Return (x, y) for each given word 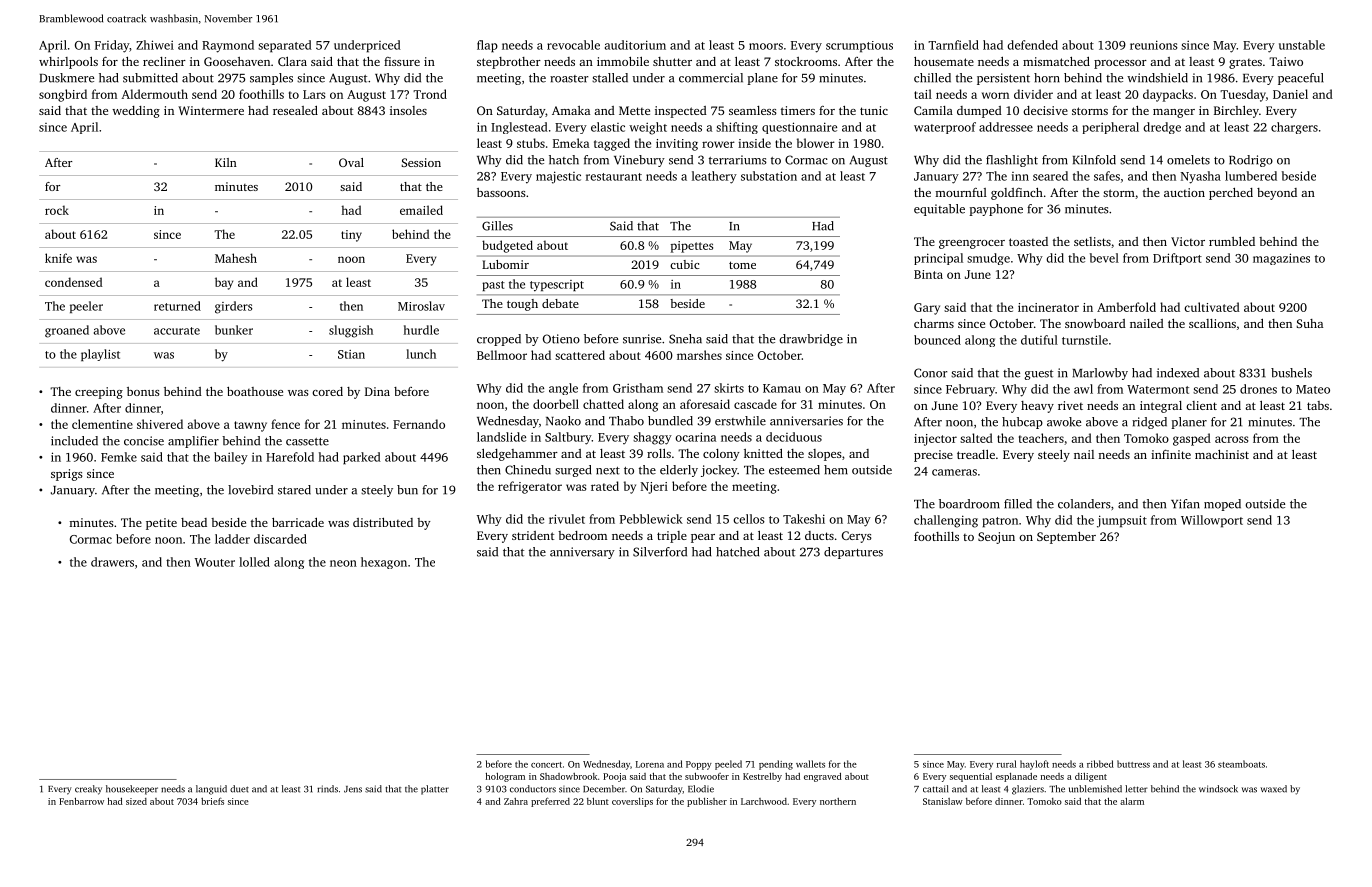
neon (343, 563)
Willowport (1212, 521)
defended (1032, 45)
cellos (749, 519)
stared (294, 490)
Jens (353, 789)
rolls (659, 453)
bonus (143, 391)
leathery (714, 177)
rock (57, 210)
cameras (954, 472)
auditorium (635, 45)
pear (703, 538)
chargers (1294, 128)
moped (1222, 505)
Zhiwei (155, 45)
